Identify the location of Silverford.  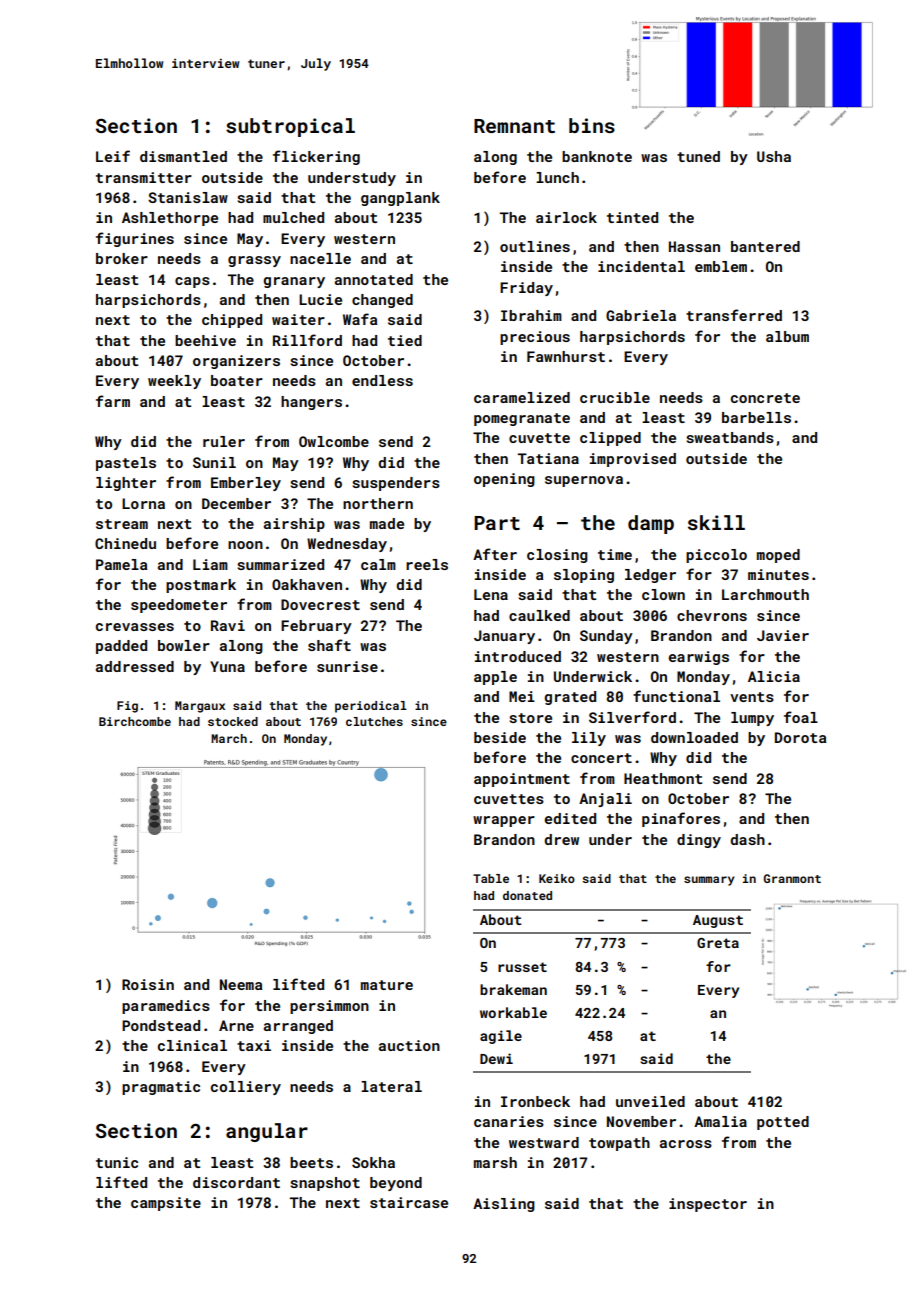
(632, 717).
